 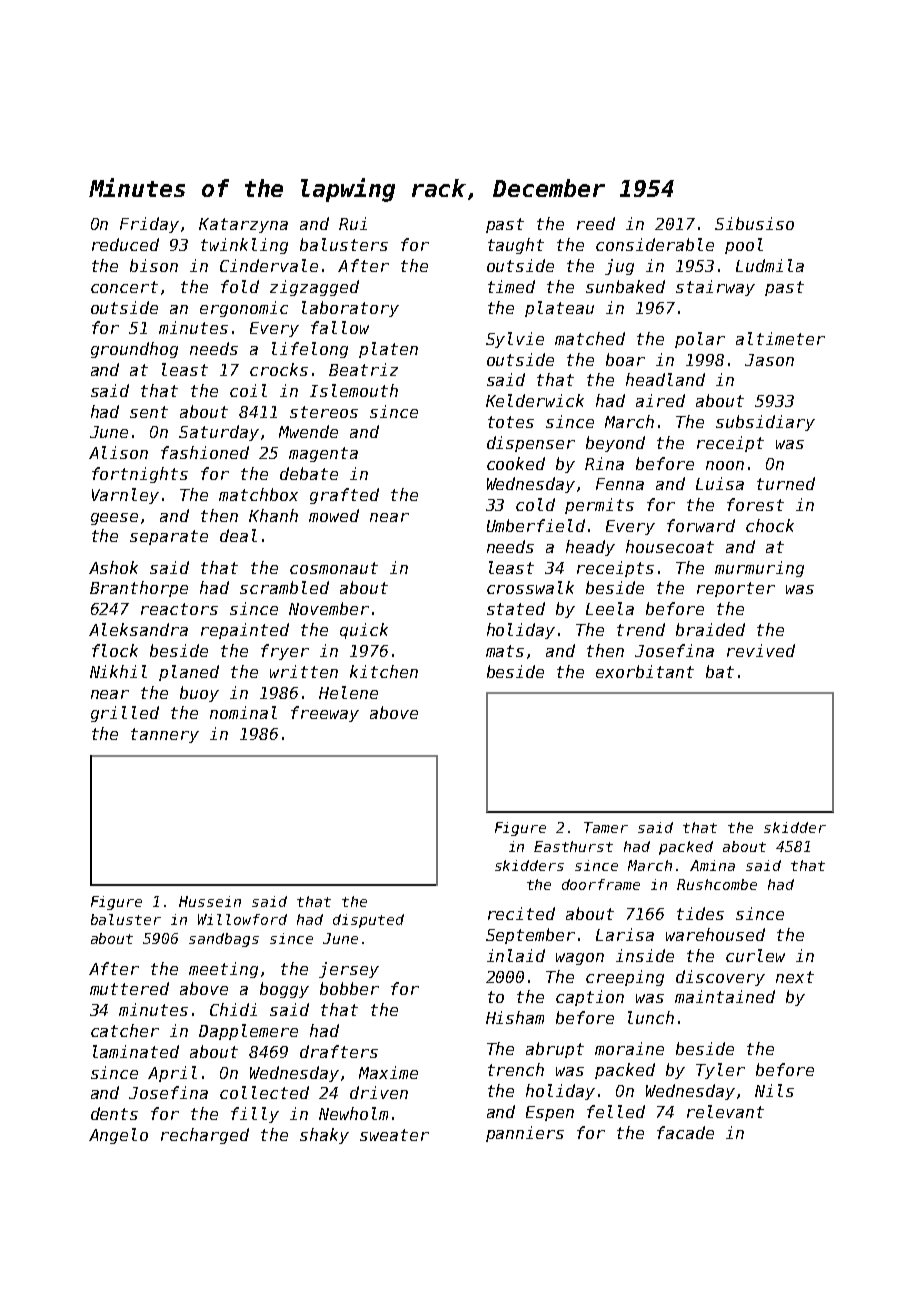 I want to click on taught, so click(x=516, y=246).
